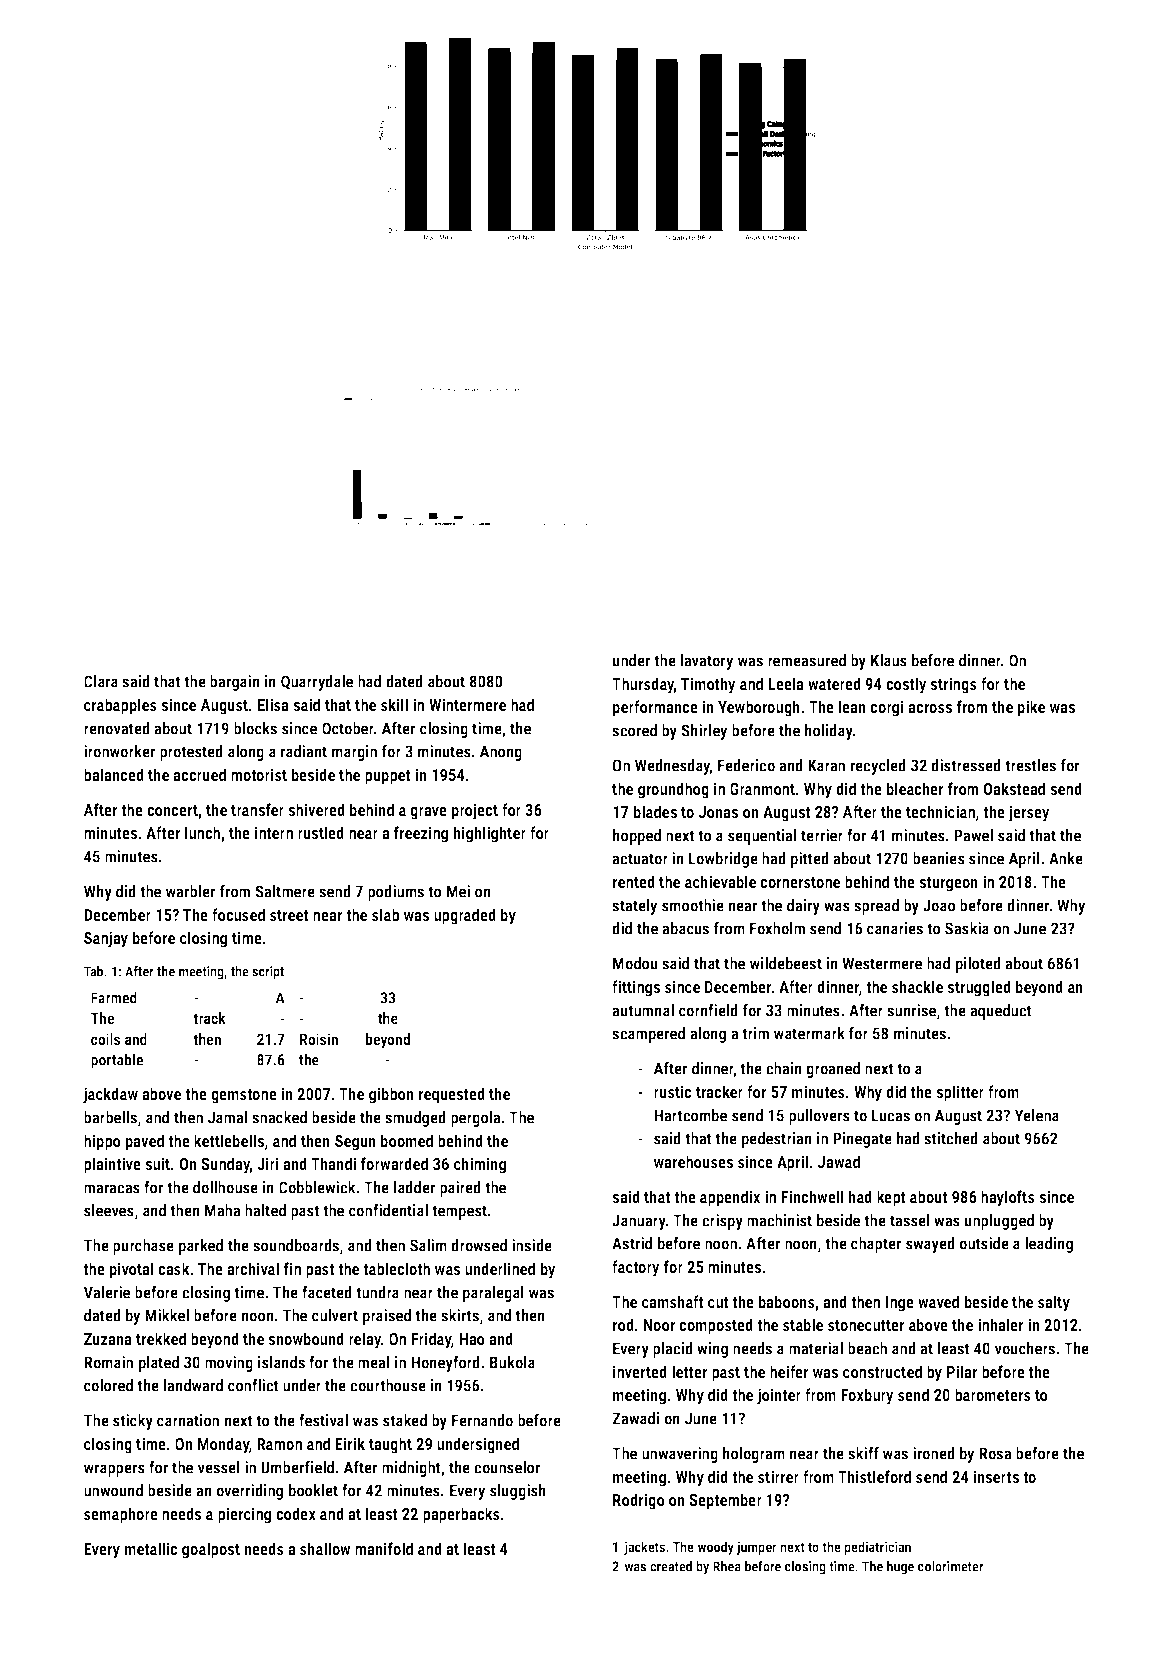 This page has height=1662, width=1175. I want to click on ironworker, so click(119, 751).
